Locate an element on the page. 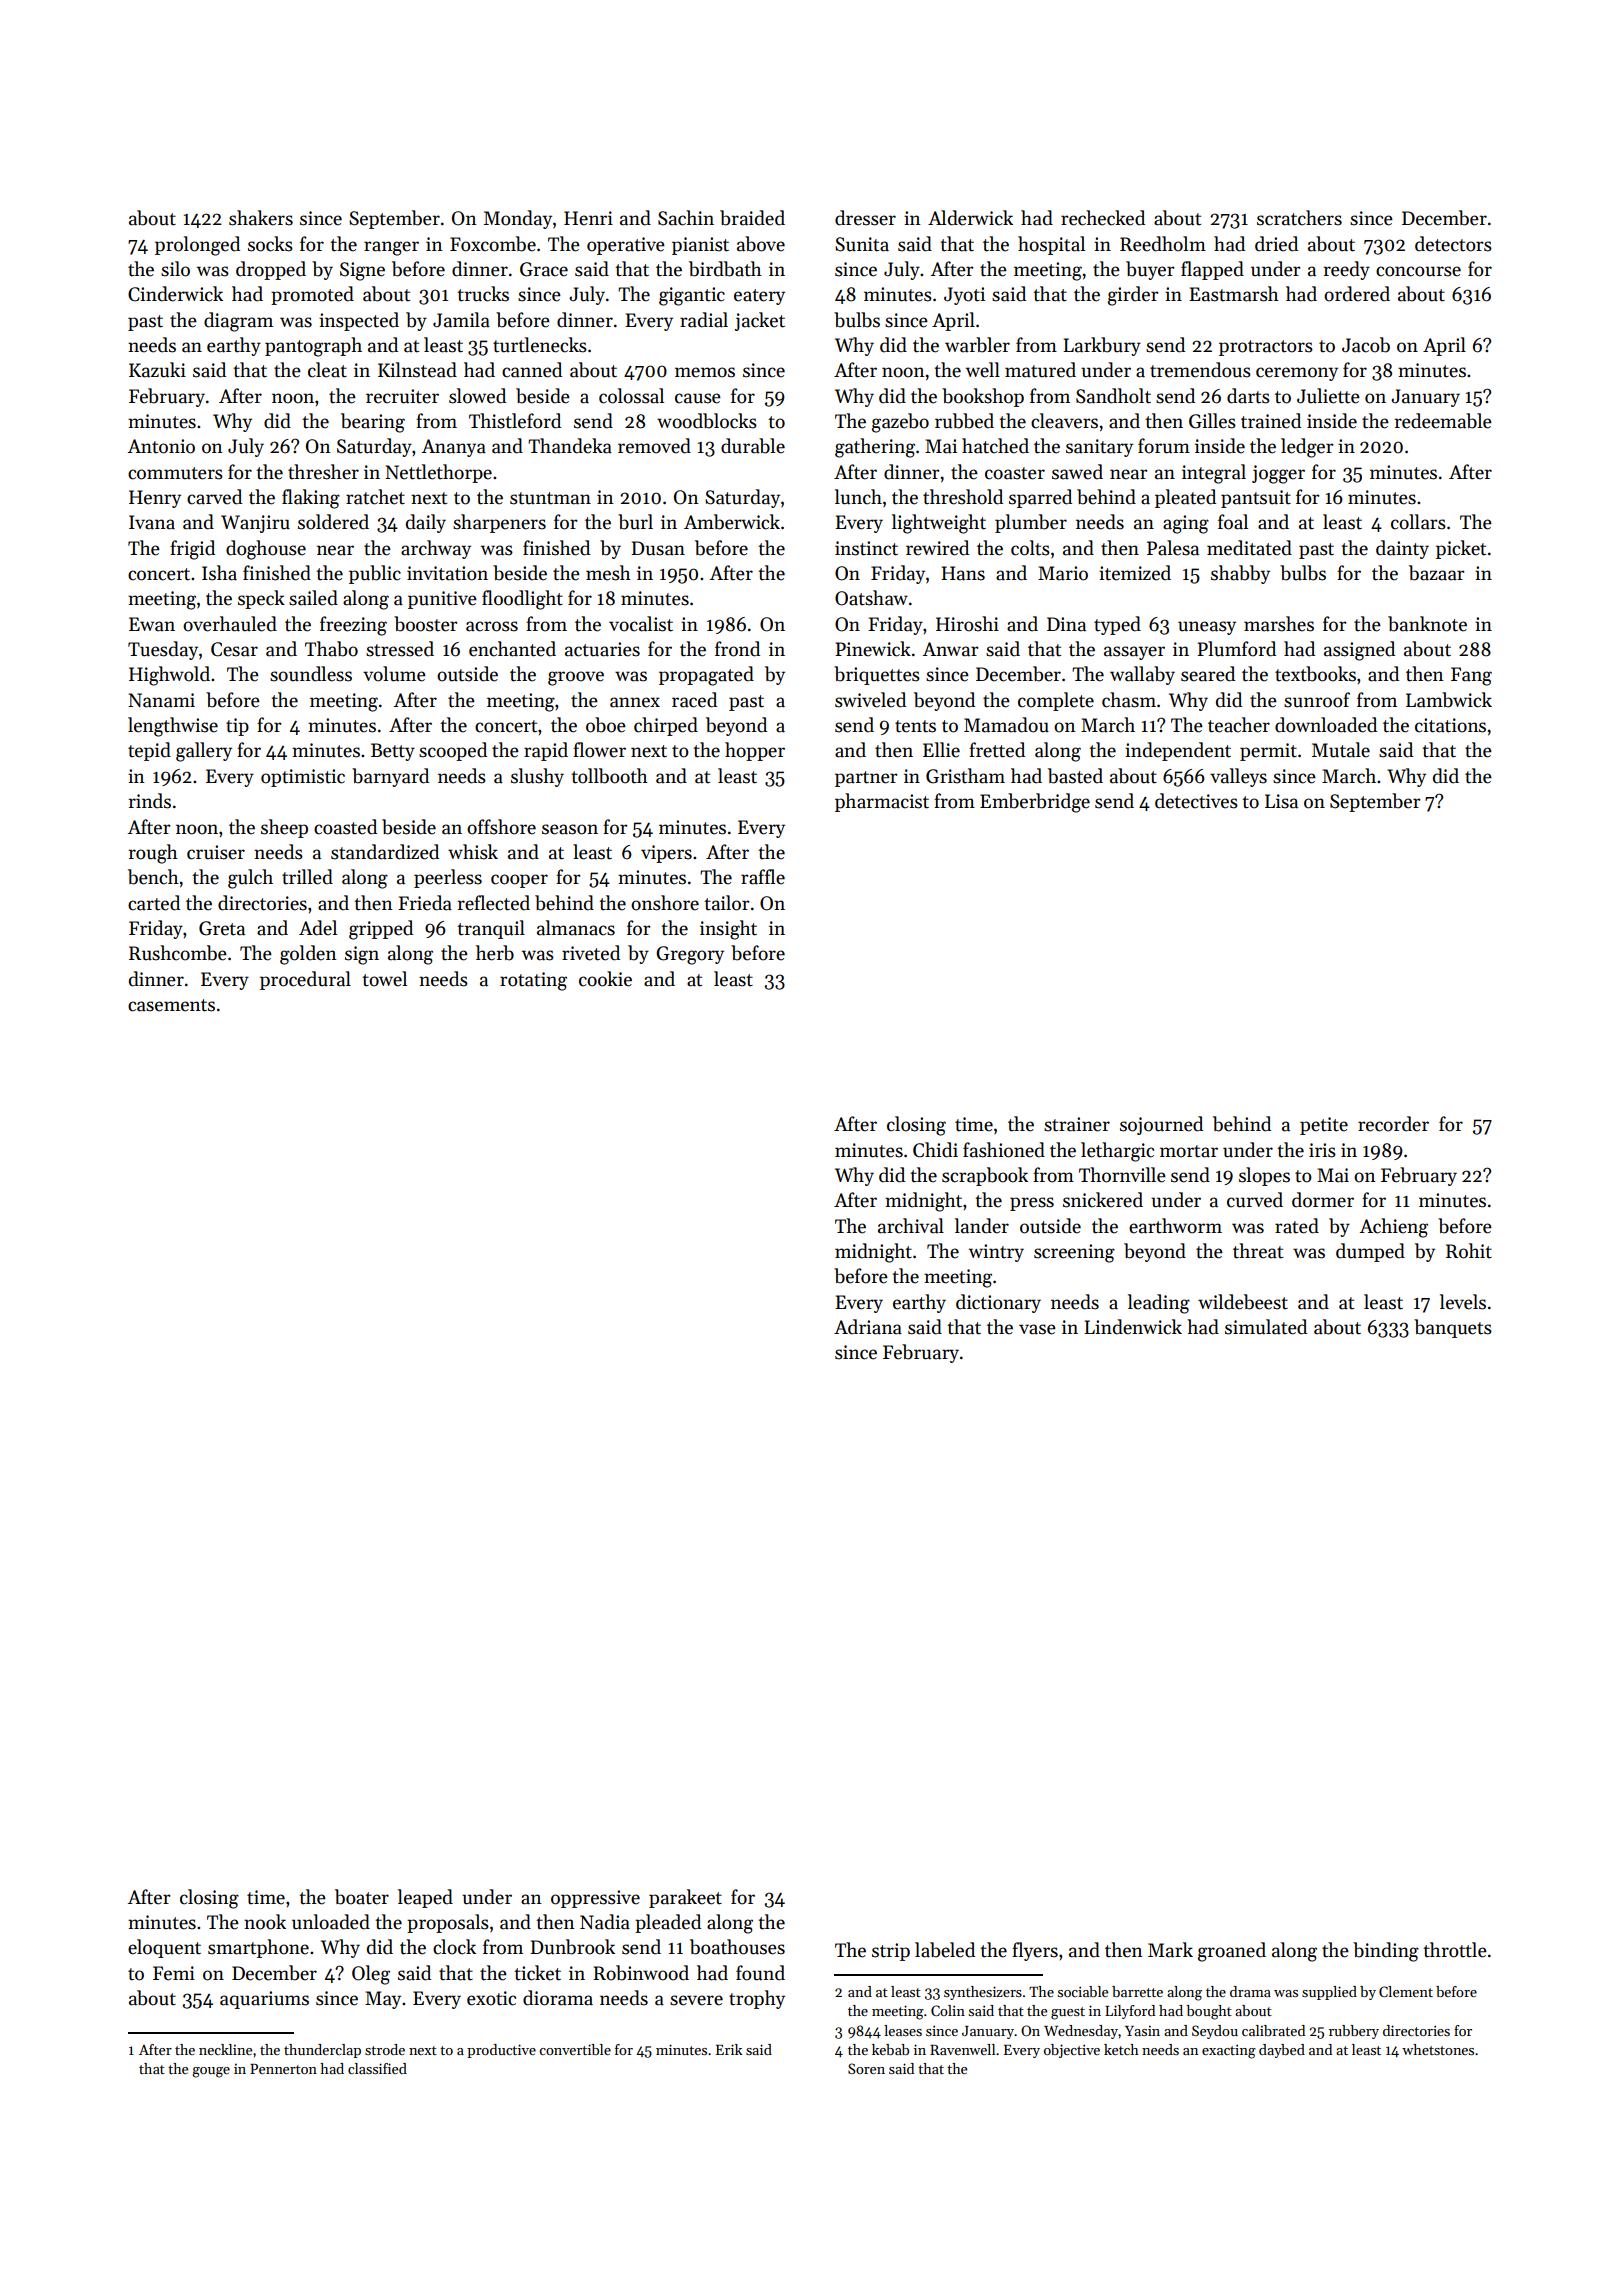  daybed is located at coordinates (1282, 2051).
